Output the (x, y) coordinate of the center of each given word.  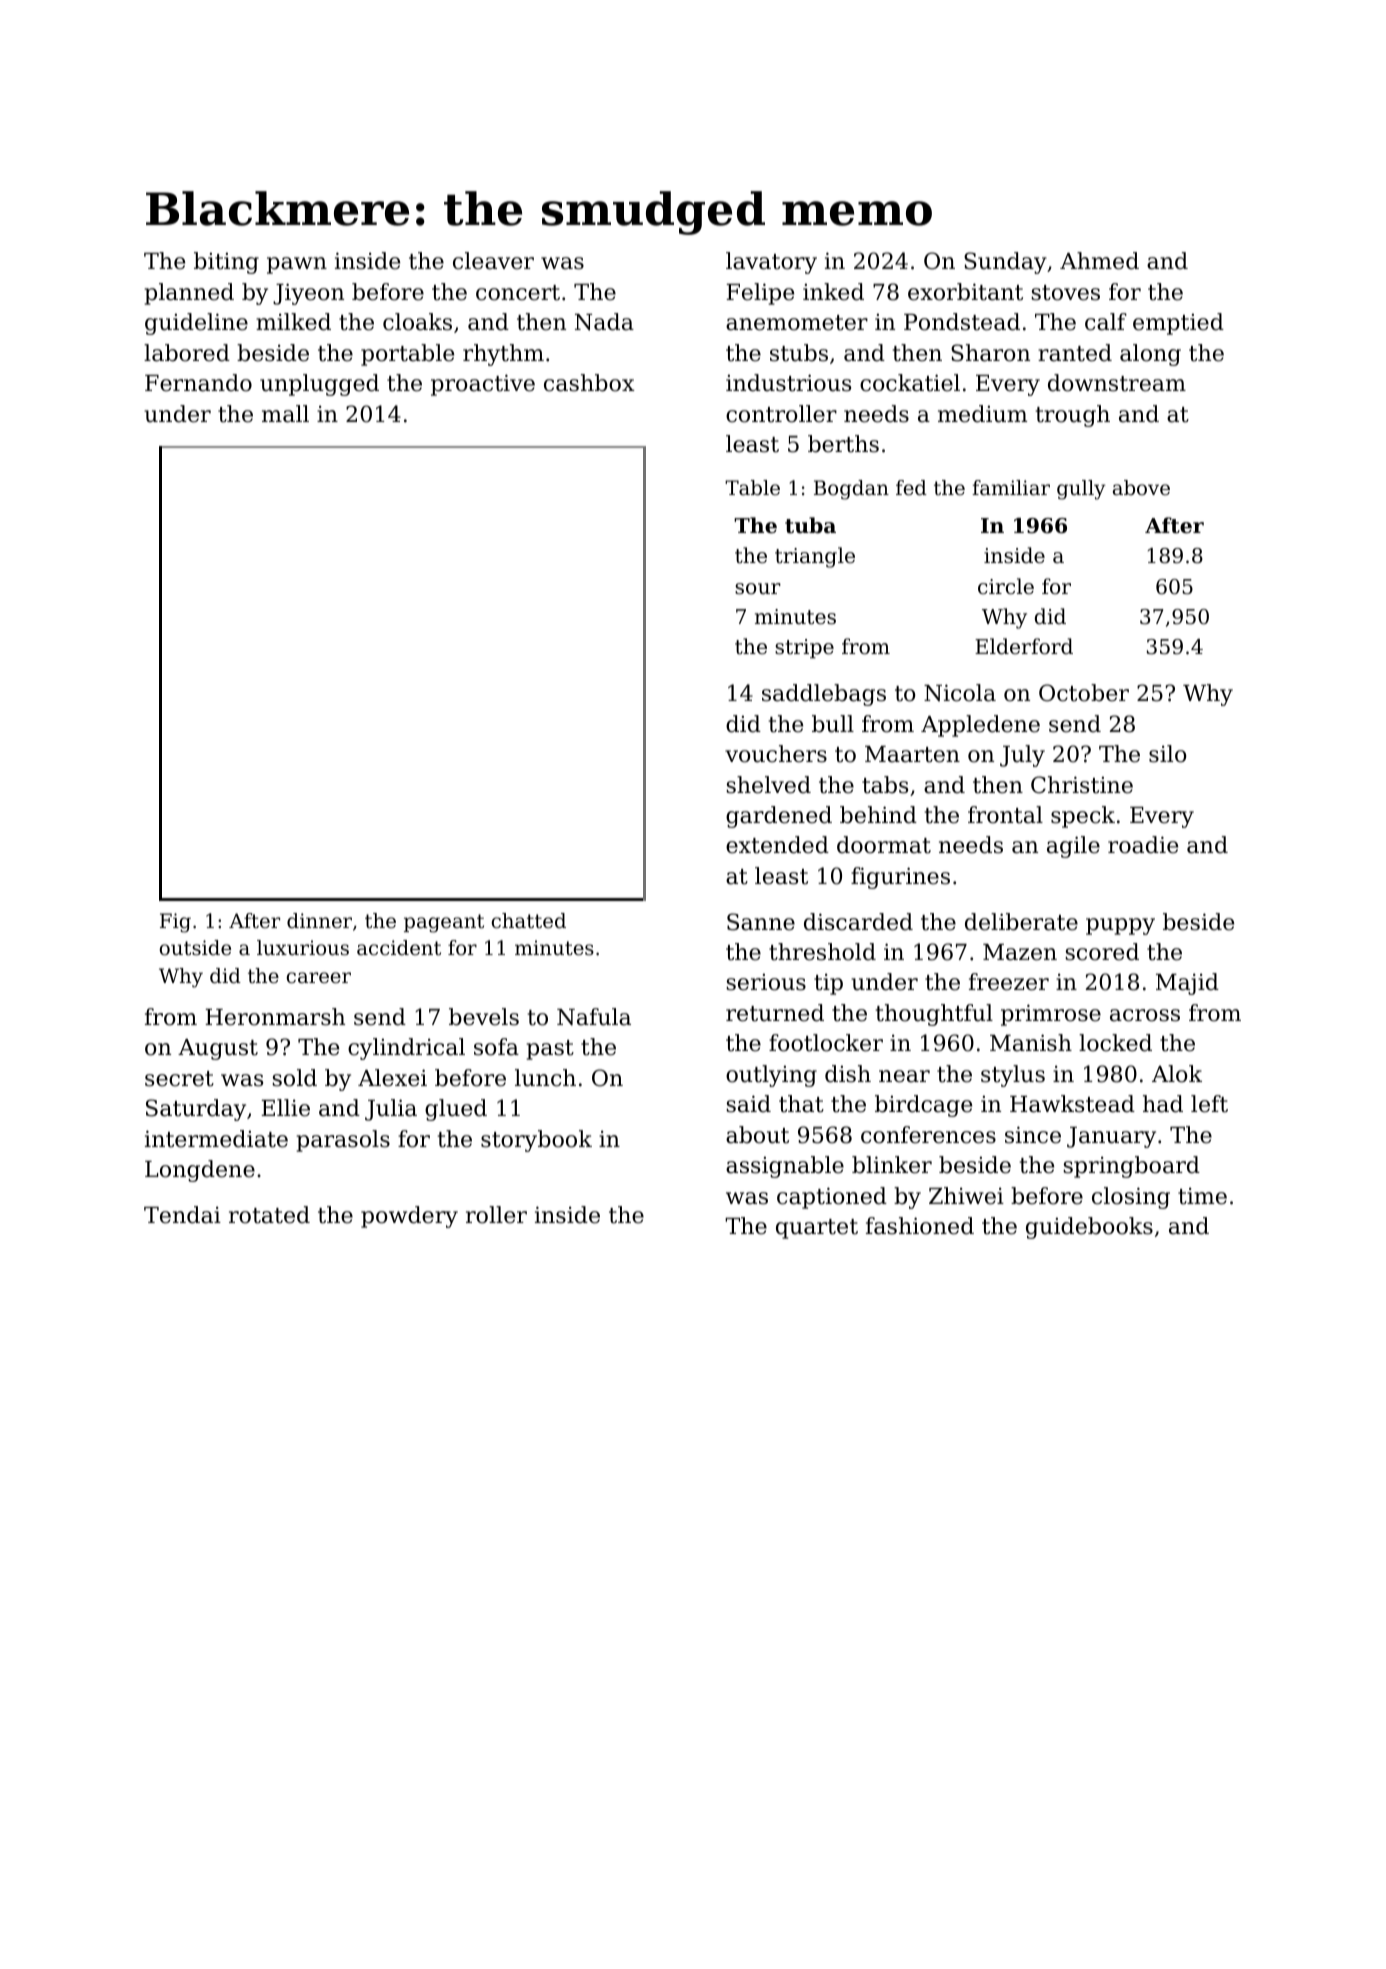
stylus (1013, 1076)
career (319, 978)
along (1150, 355)
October (1084, 693)
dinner (319, 920)
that (801, 1104)
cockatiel (910, 383)
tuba (810, 525)
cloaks (417, 322)
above (1141, 488)
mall (285, 414)
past (550, 1050)
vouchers (776, 754)
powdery (409, 1217)
